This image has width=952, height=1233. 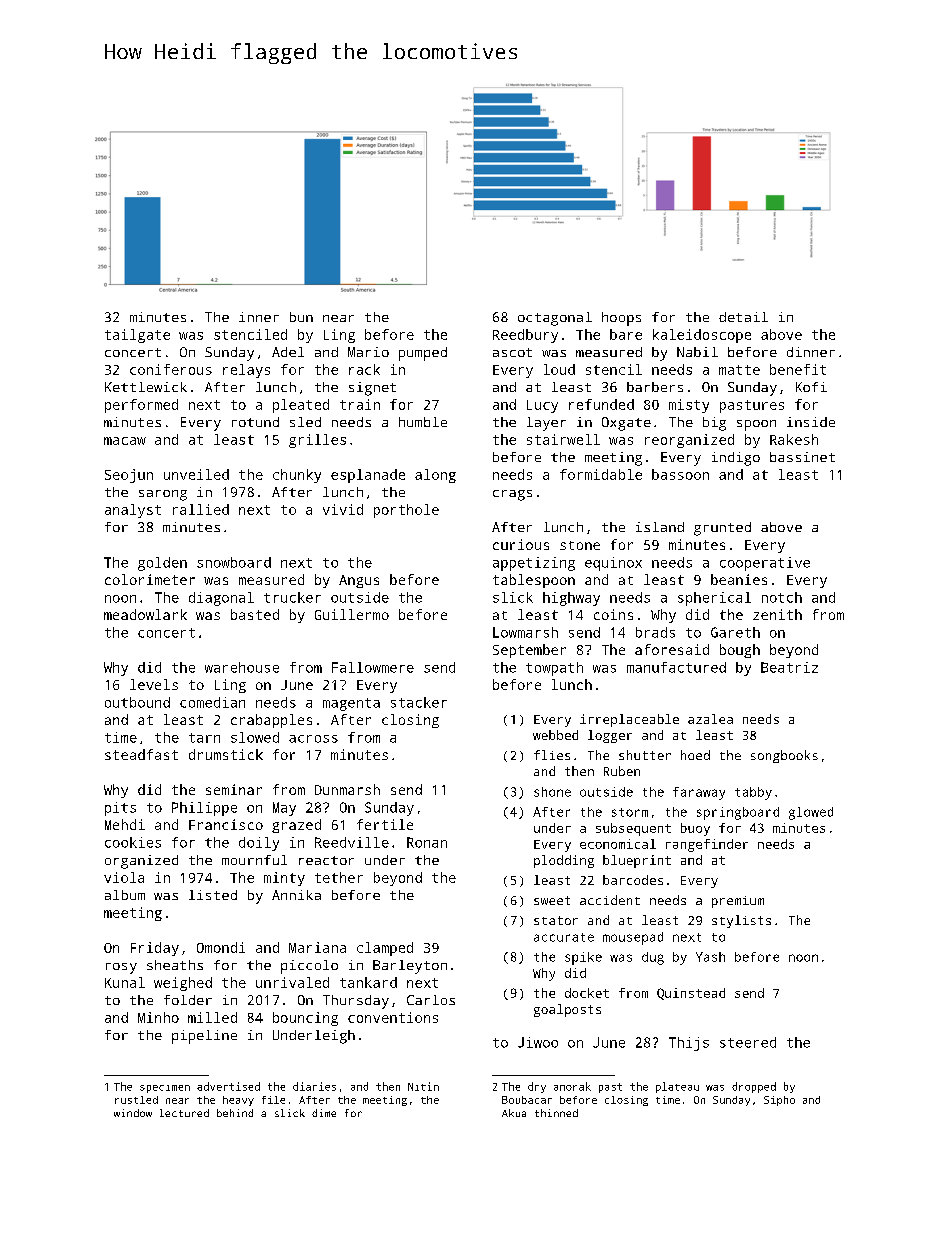 What do you see at coordinates (427, 842) in the image?
I see `Ronan` at bounding box center [427, 842].
